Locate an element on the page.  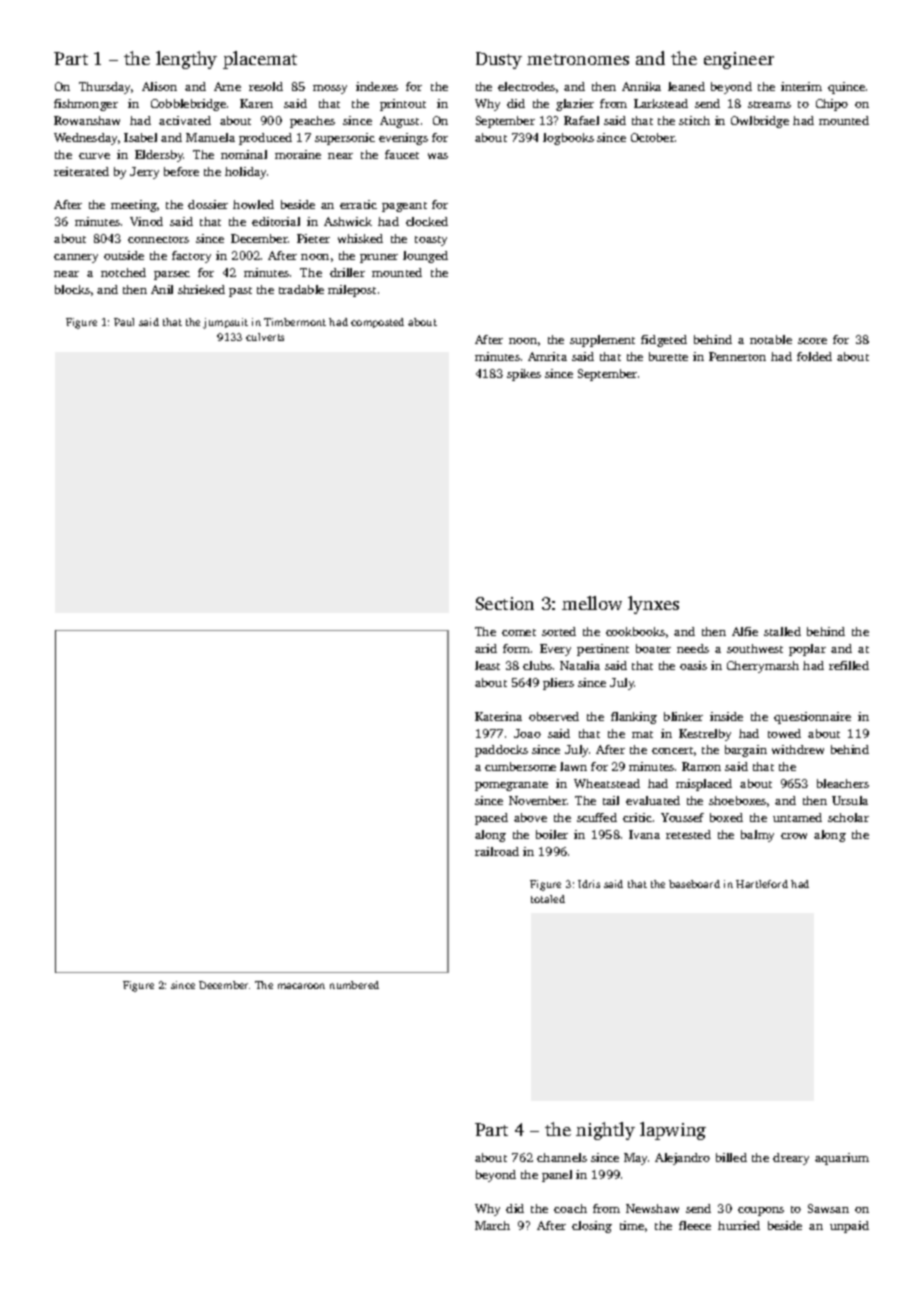
Hartleford is located at coordinates (762, 884).
